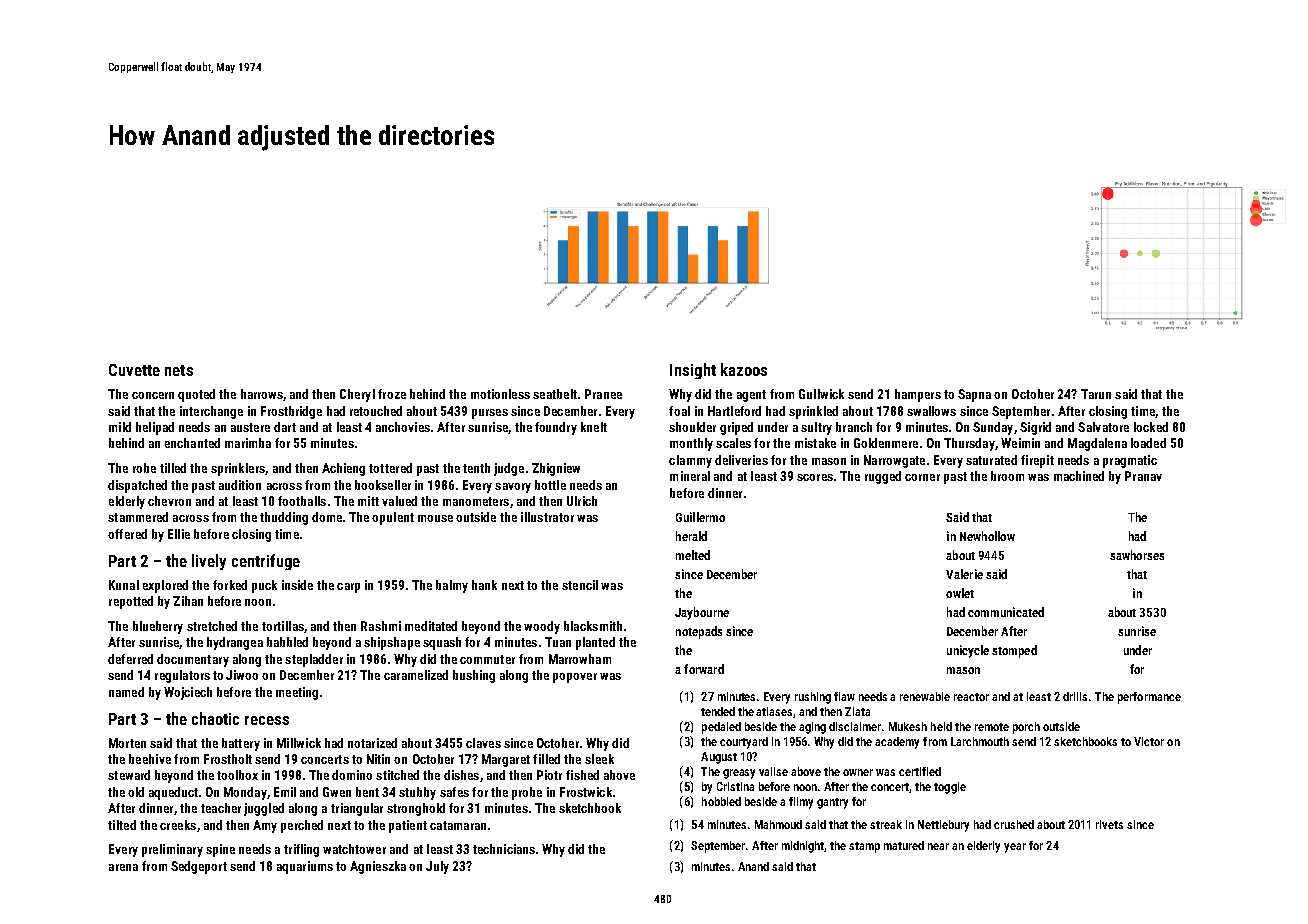  What do you see at coordinates (803, 847) in the screenshot?
I see `midnight` at bounding box center [803, 847].
